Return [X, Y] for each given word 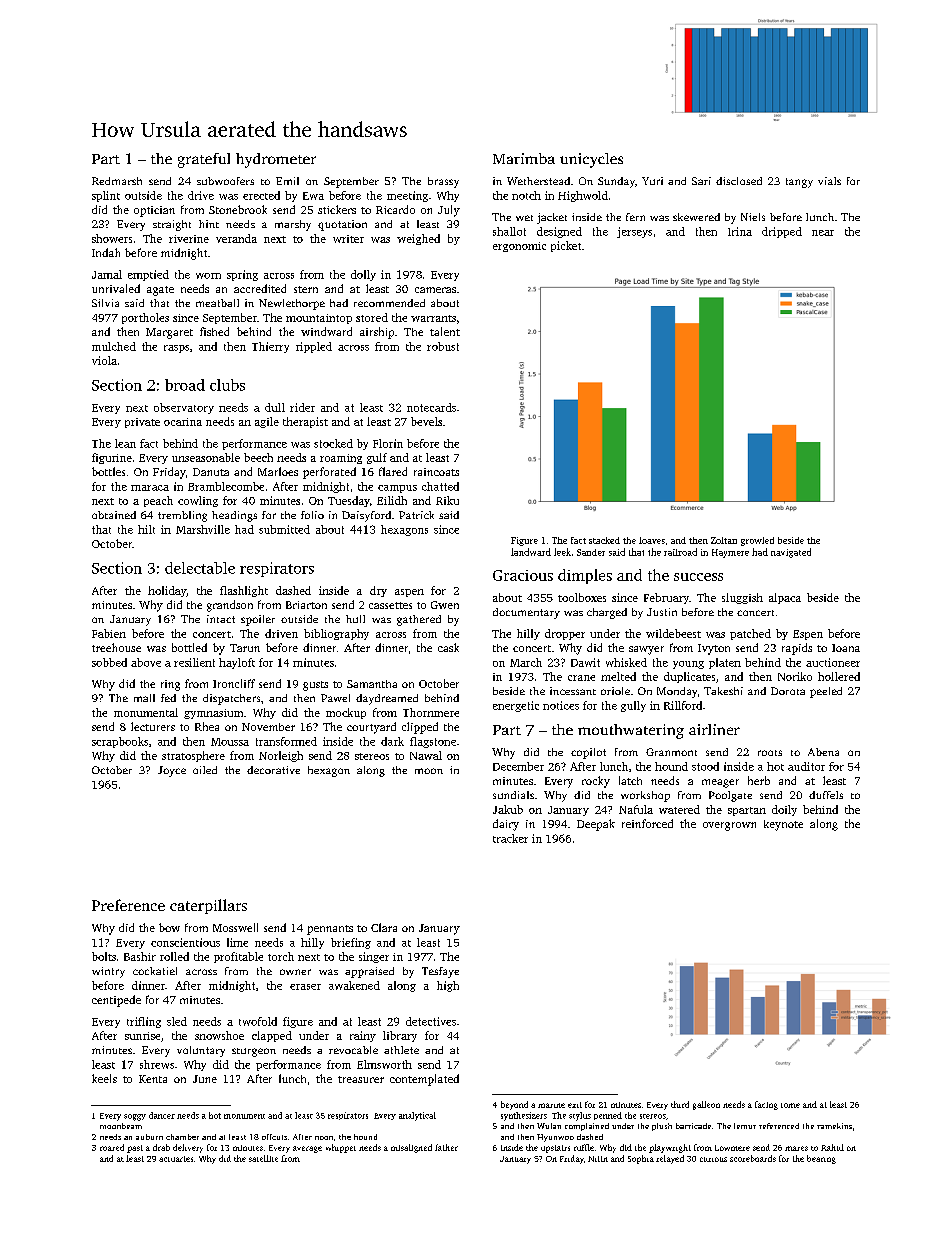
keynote [783, 825]
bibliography [336, 634]
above [146, 662]
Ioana [846, 648]
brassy [443, 182]
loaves [652, 540]
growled [757, 541]
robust [443, 346]
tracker [510, 838]
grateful [204, 160]
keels [104, 1078]
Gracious [523, 575]
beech [258, 457]
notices [561, 705]
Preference [128, 905]
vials [829, 181]
